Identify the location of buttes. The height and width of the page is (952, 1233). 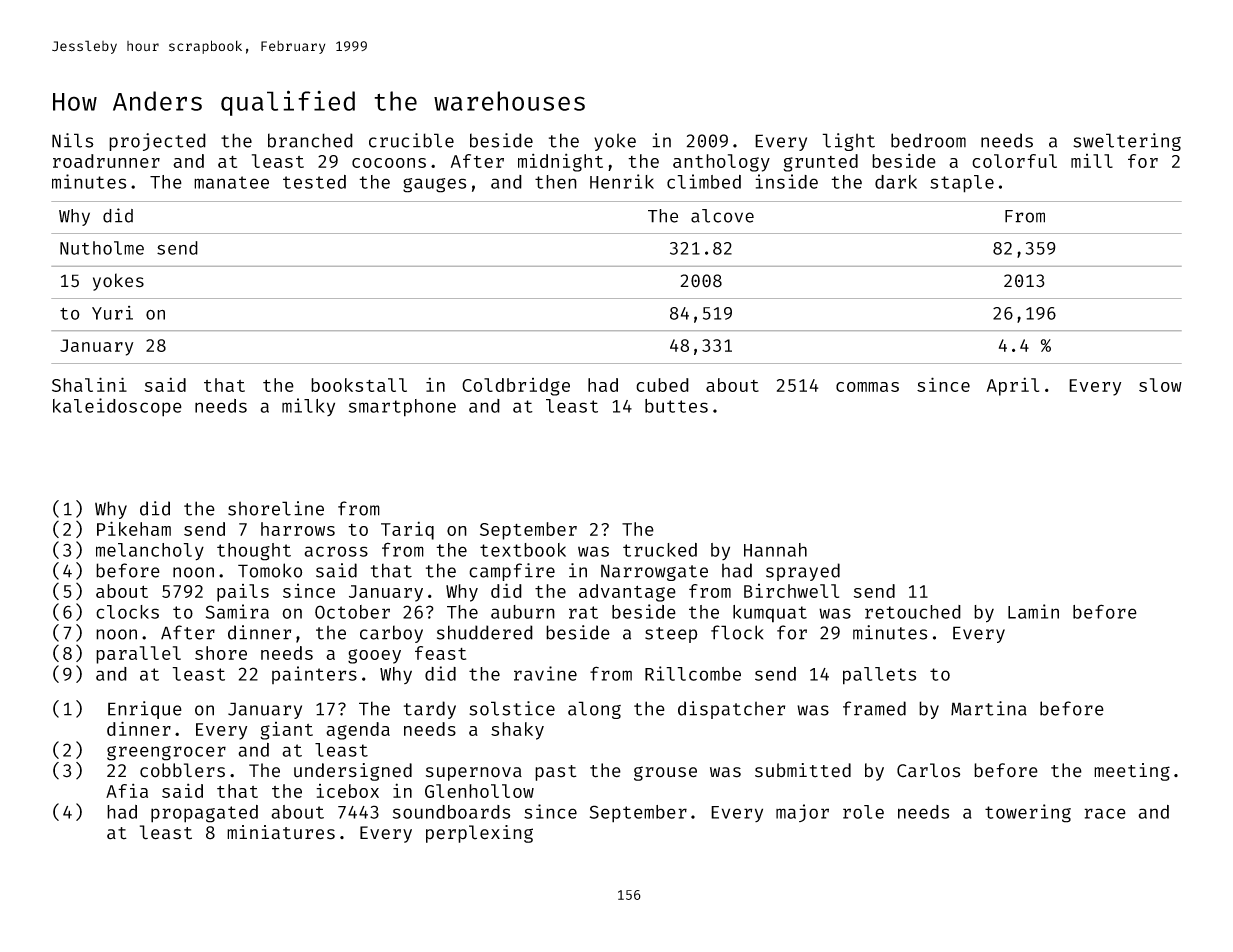
(676, 406).
